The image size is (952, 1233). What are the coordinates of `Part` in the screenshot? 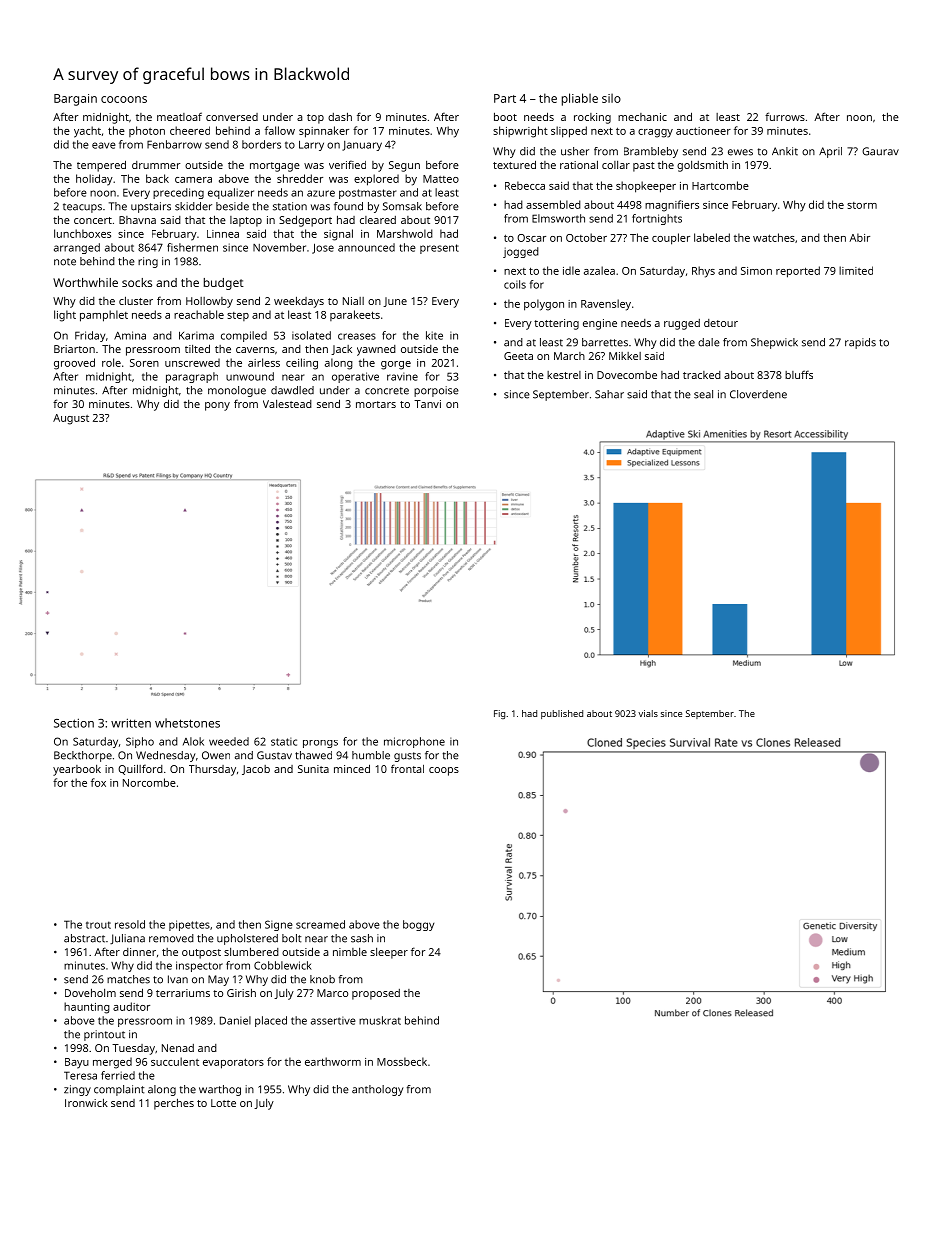 It's located at (505, 98).
